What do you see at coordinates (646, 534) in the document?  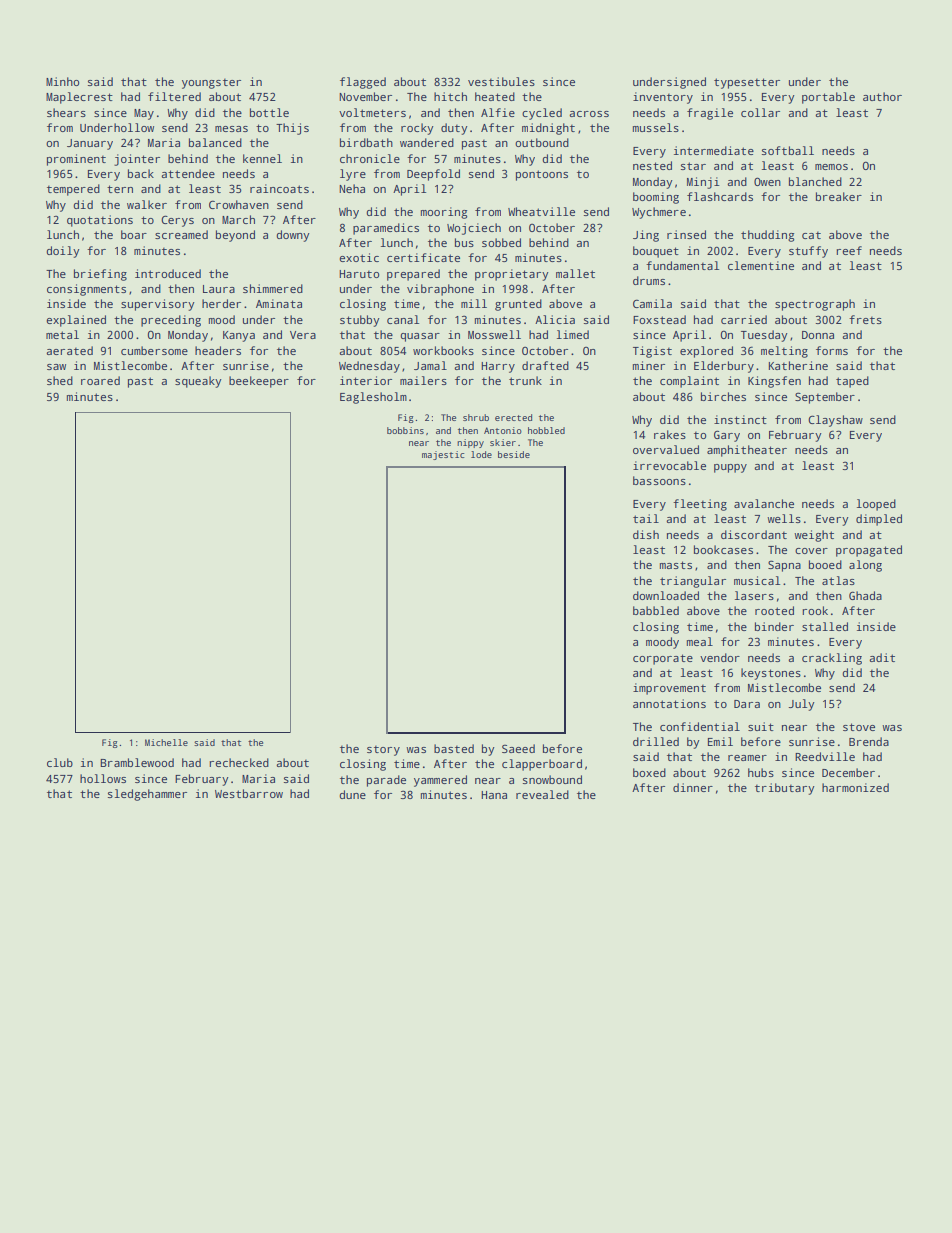 I see `dish` at bounding box center [646, 534].
